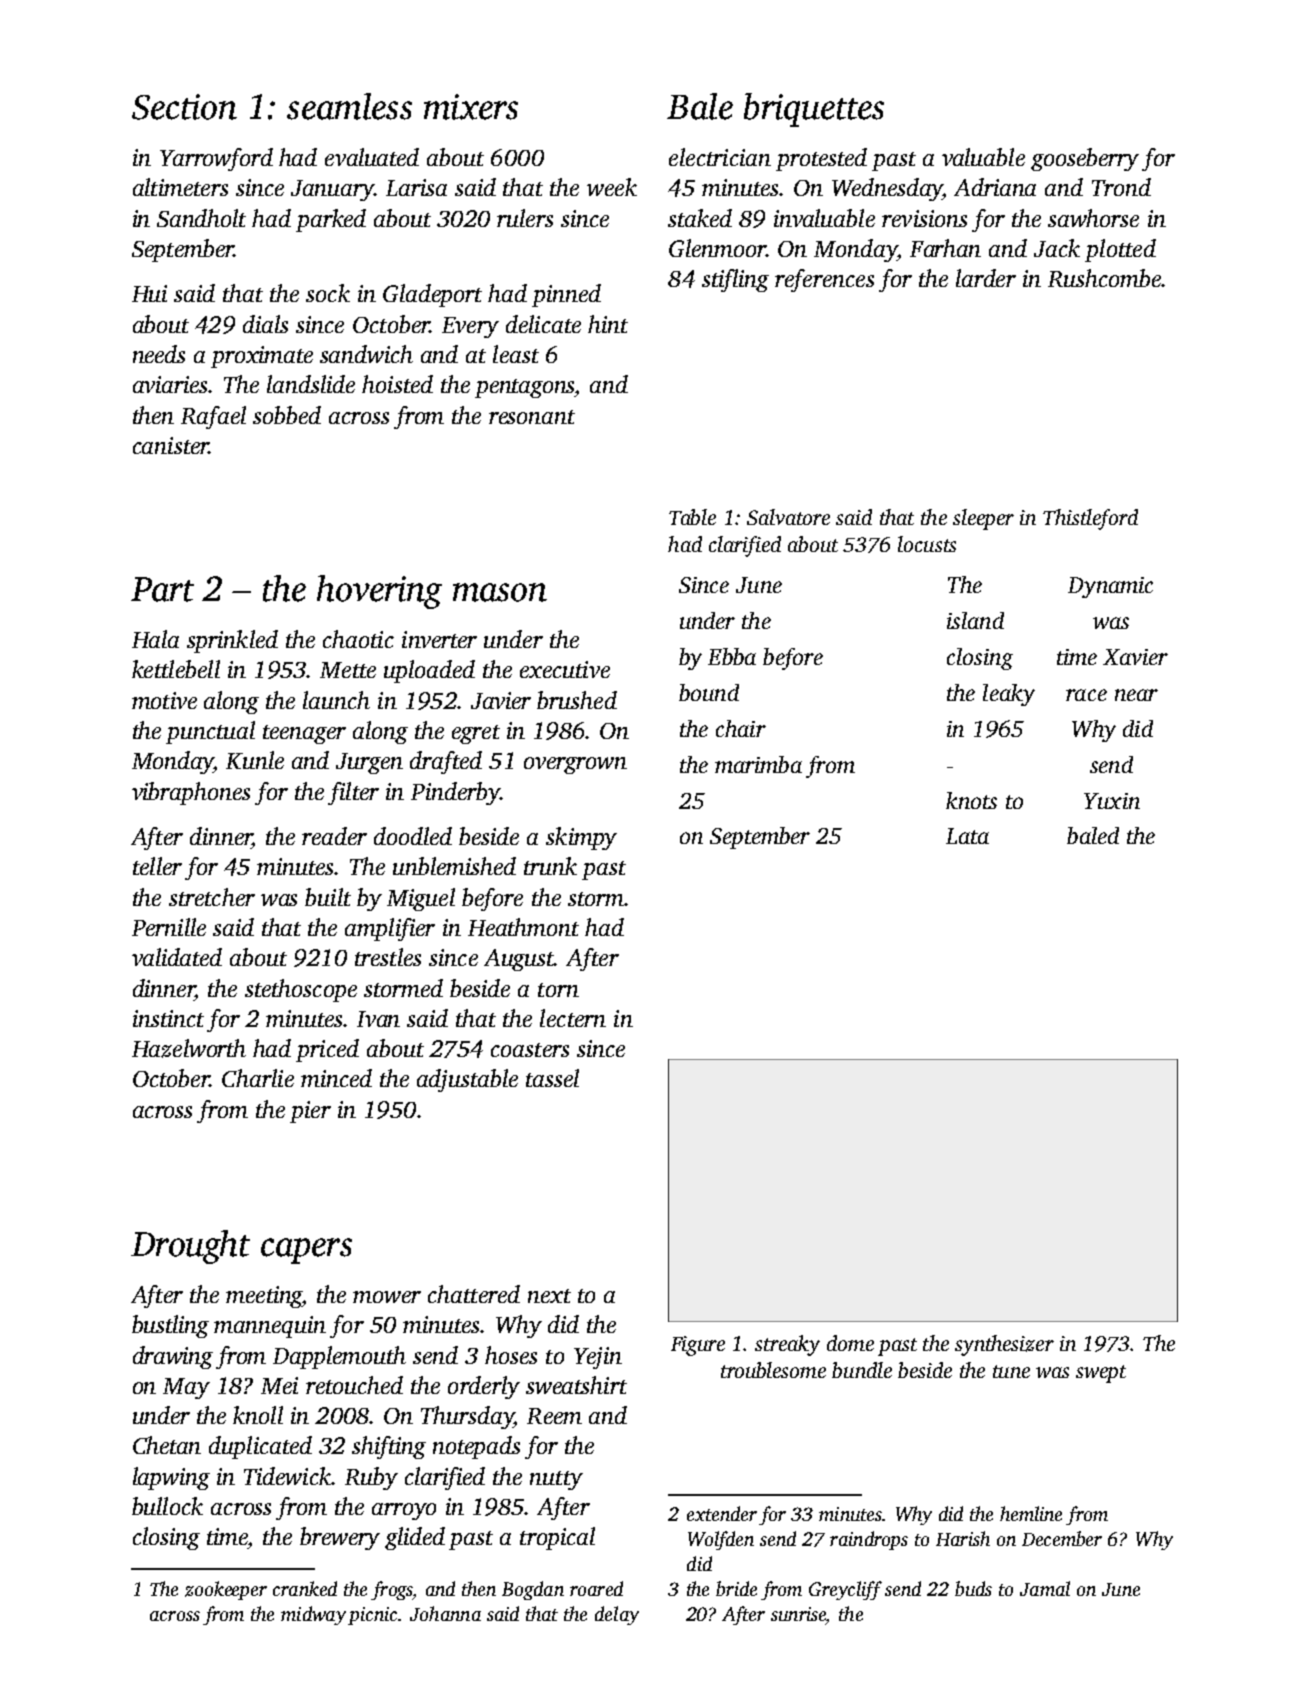 This document has width=1309, height=1693. I want to click on shifting, so click(389, 1447).
